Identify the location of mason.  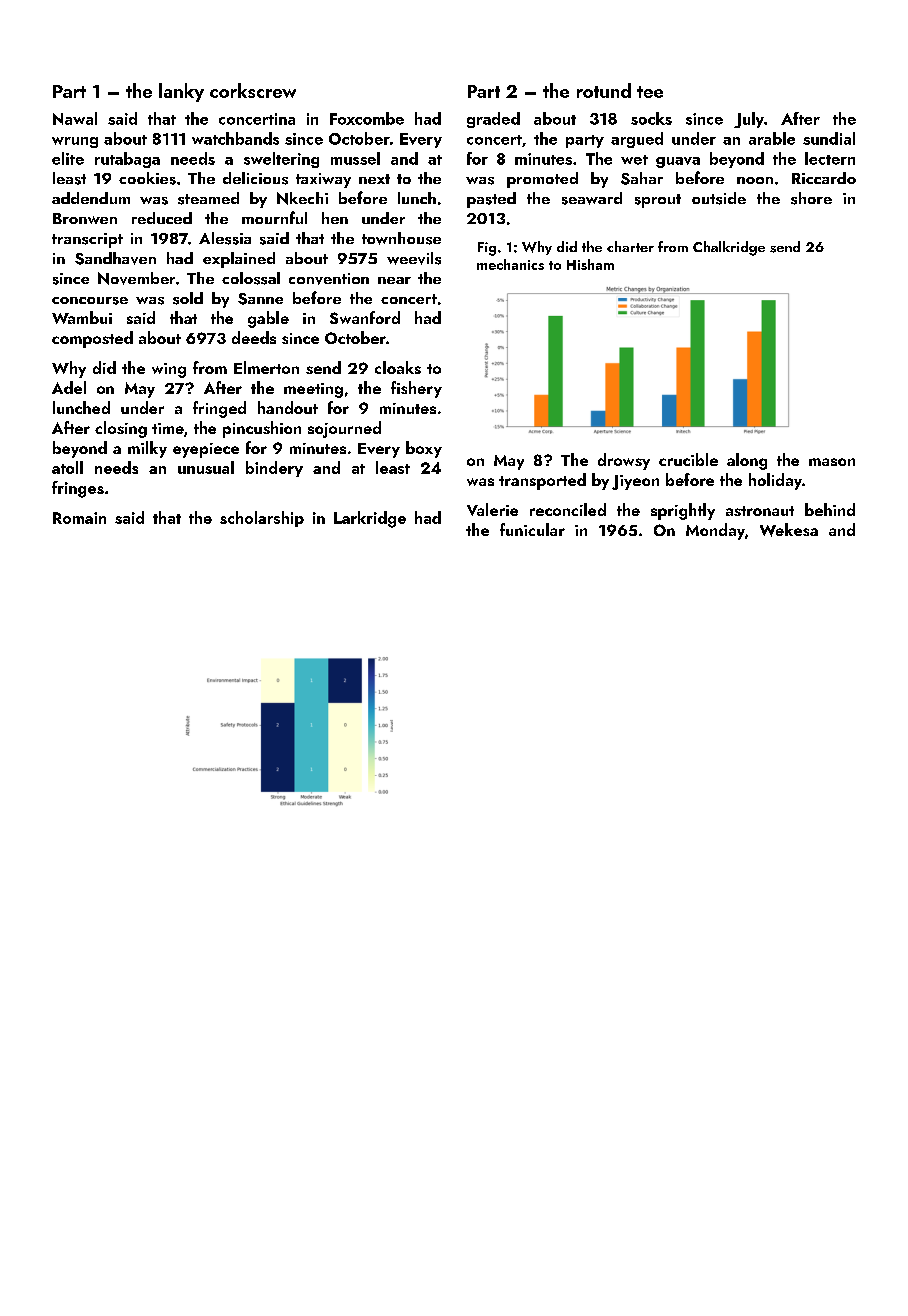
(832, 462).
